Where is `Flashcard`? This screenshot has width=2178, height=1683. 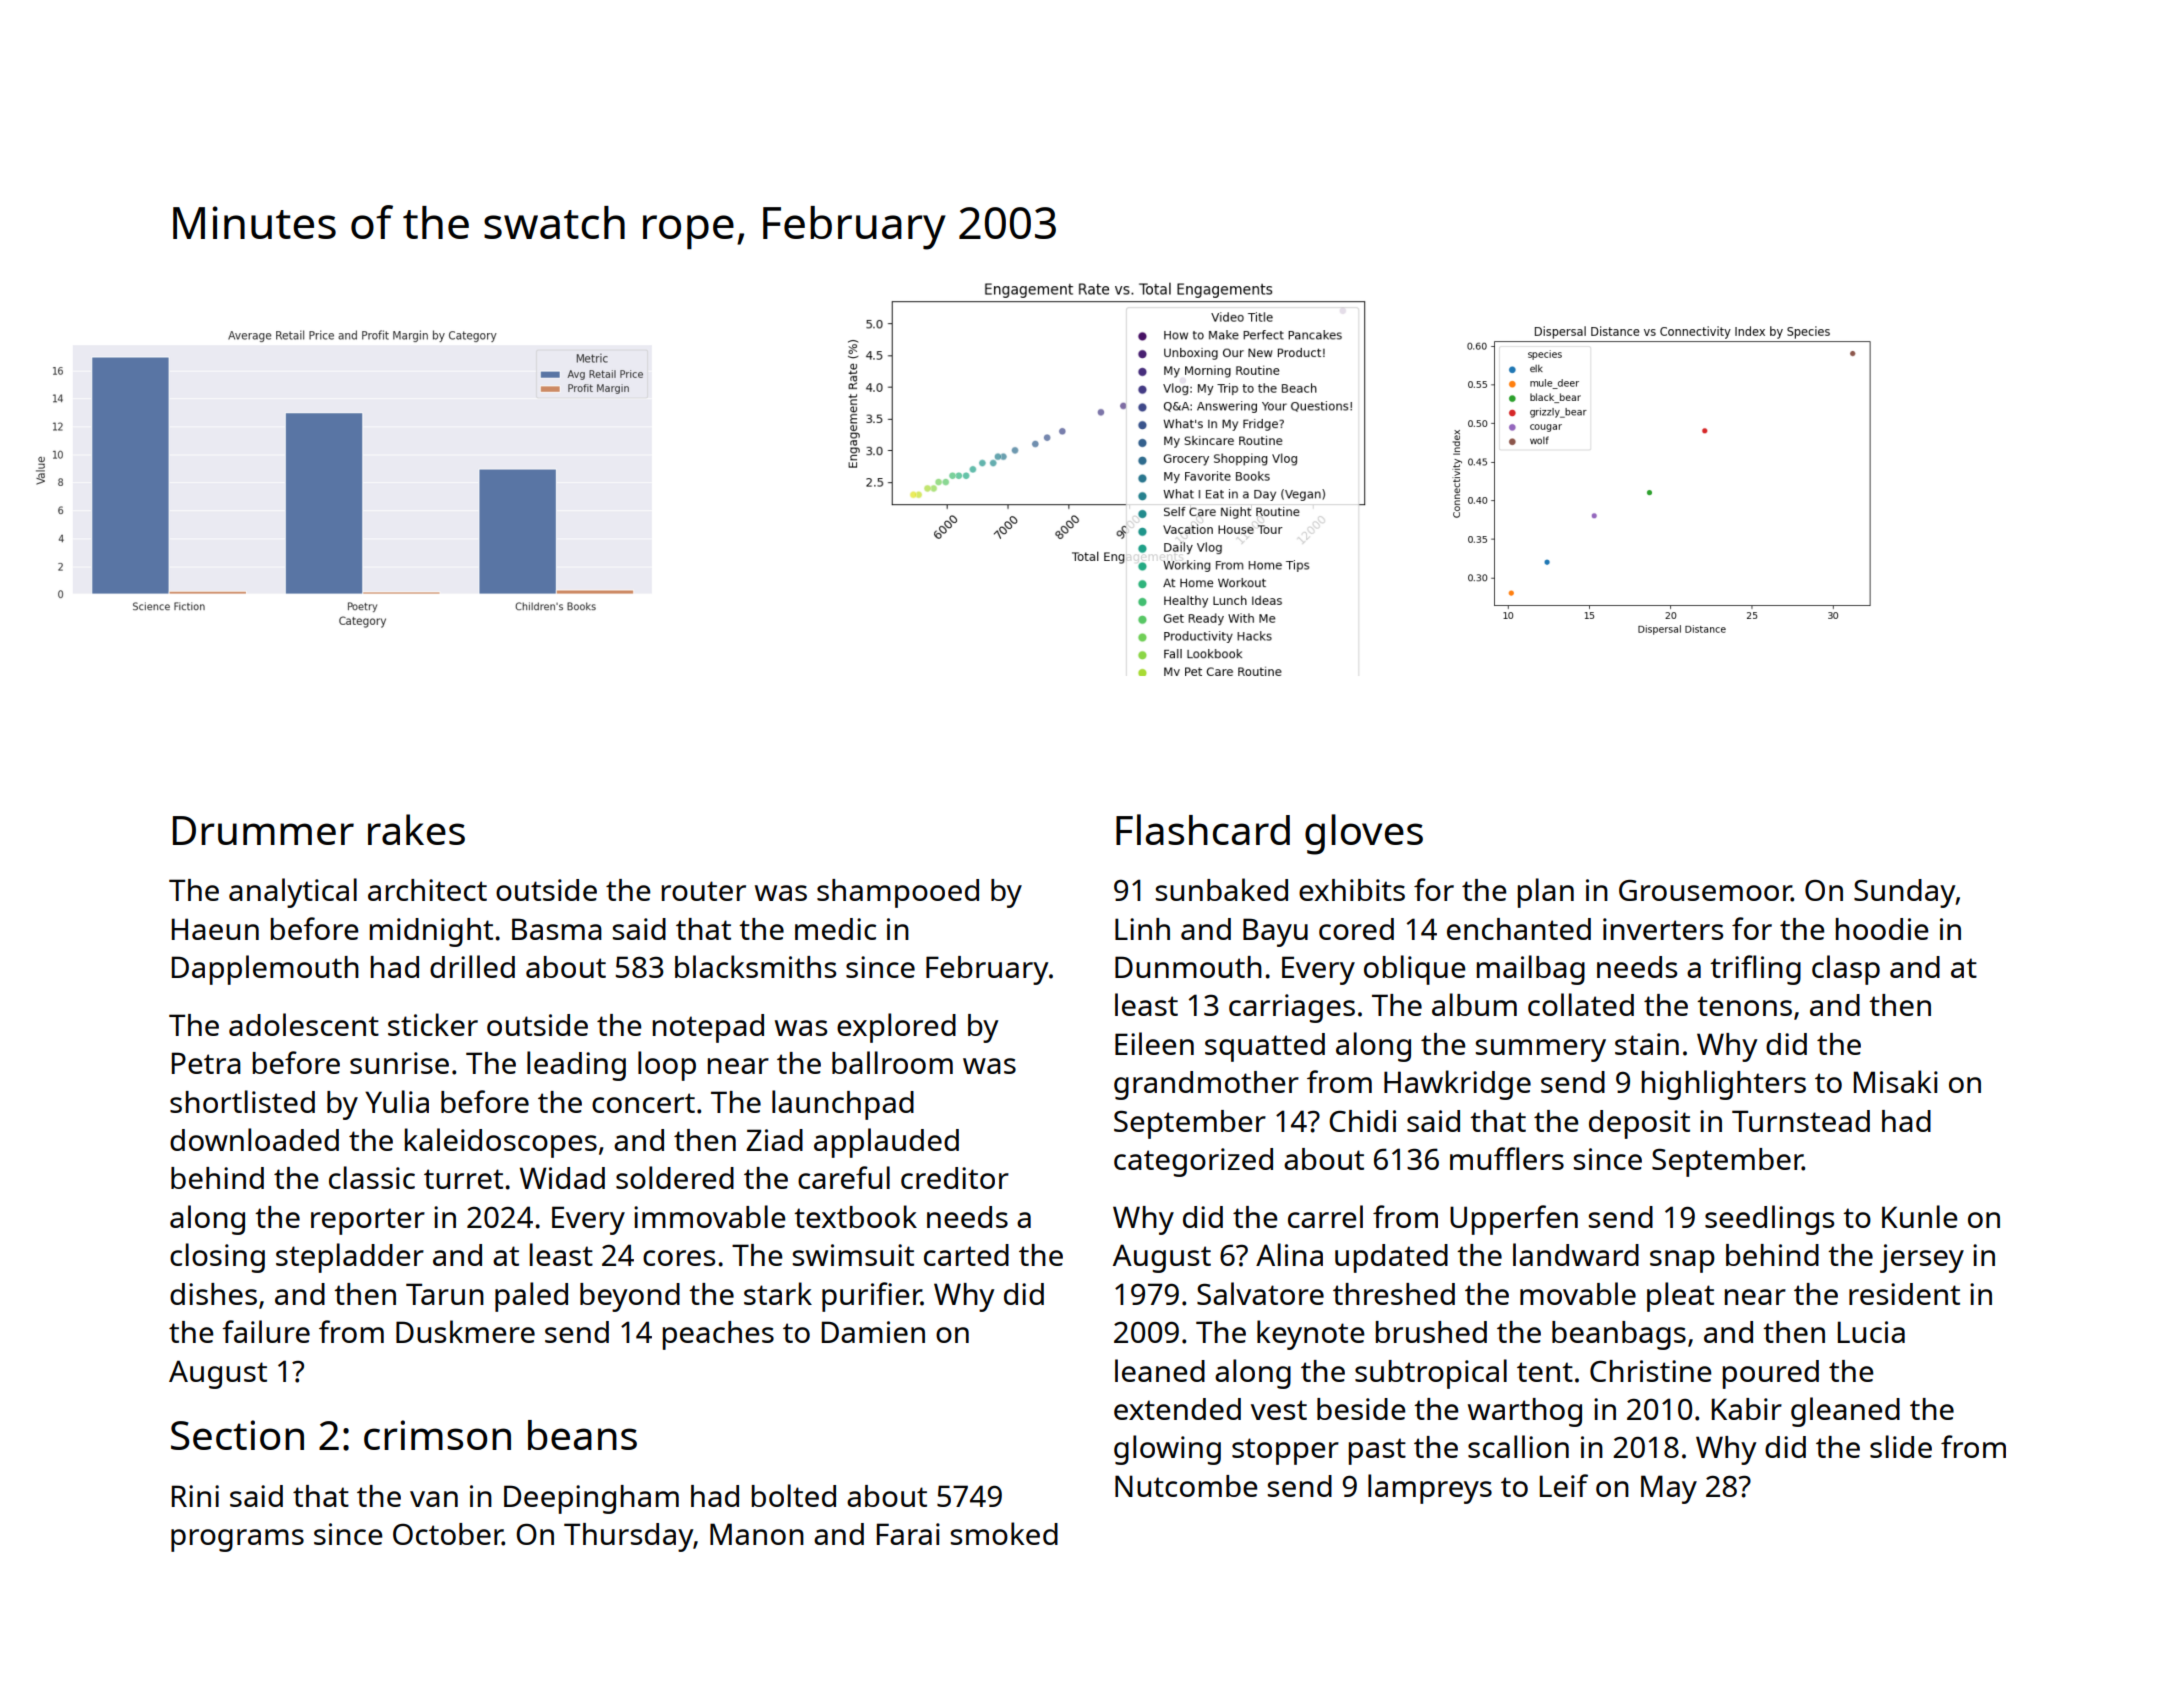 Flashcard is located at coordinates (1203, 829).
